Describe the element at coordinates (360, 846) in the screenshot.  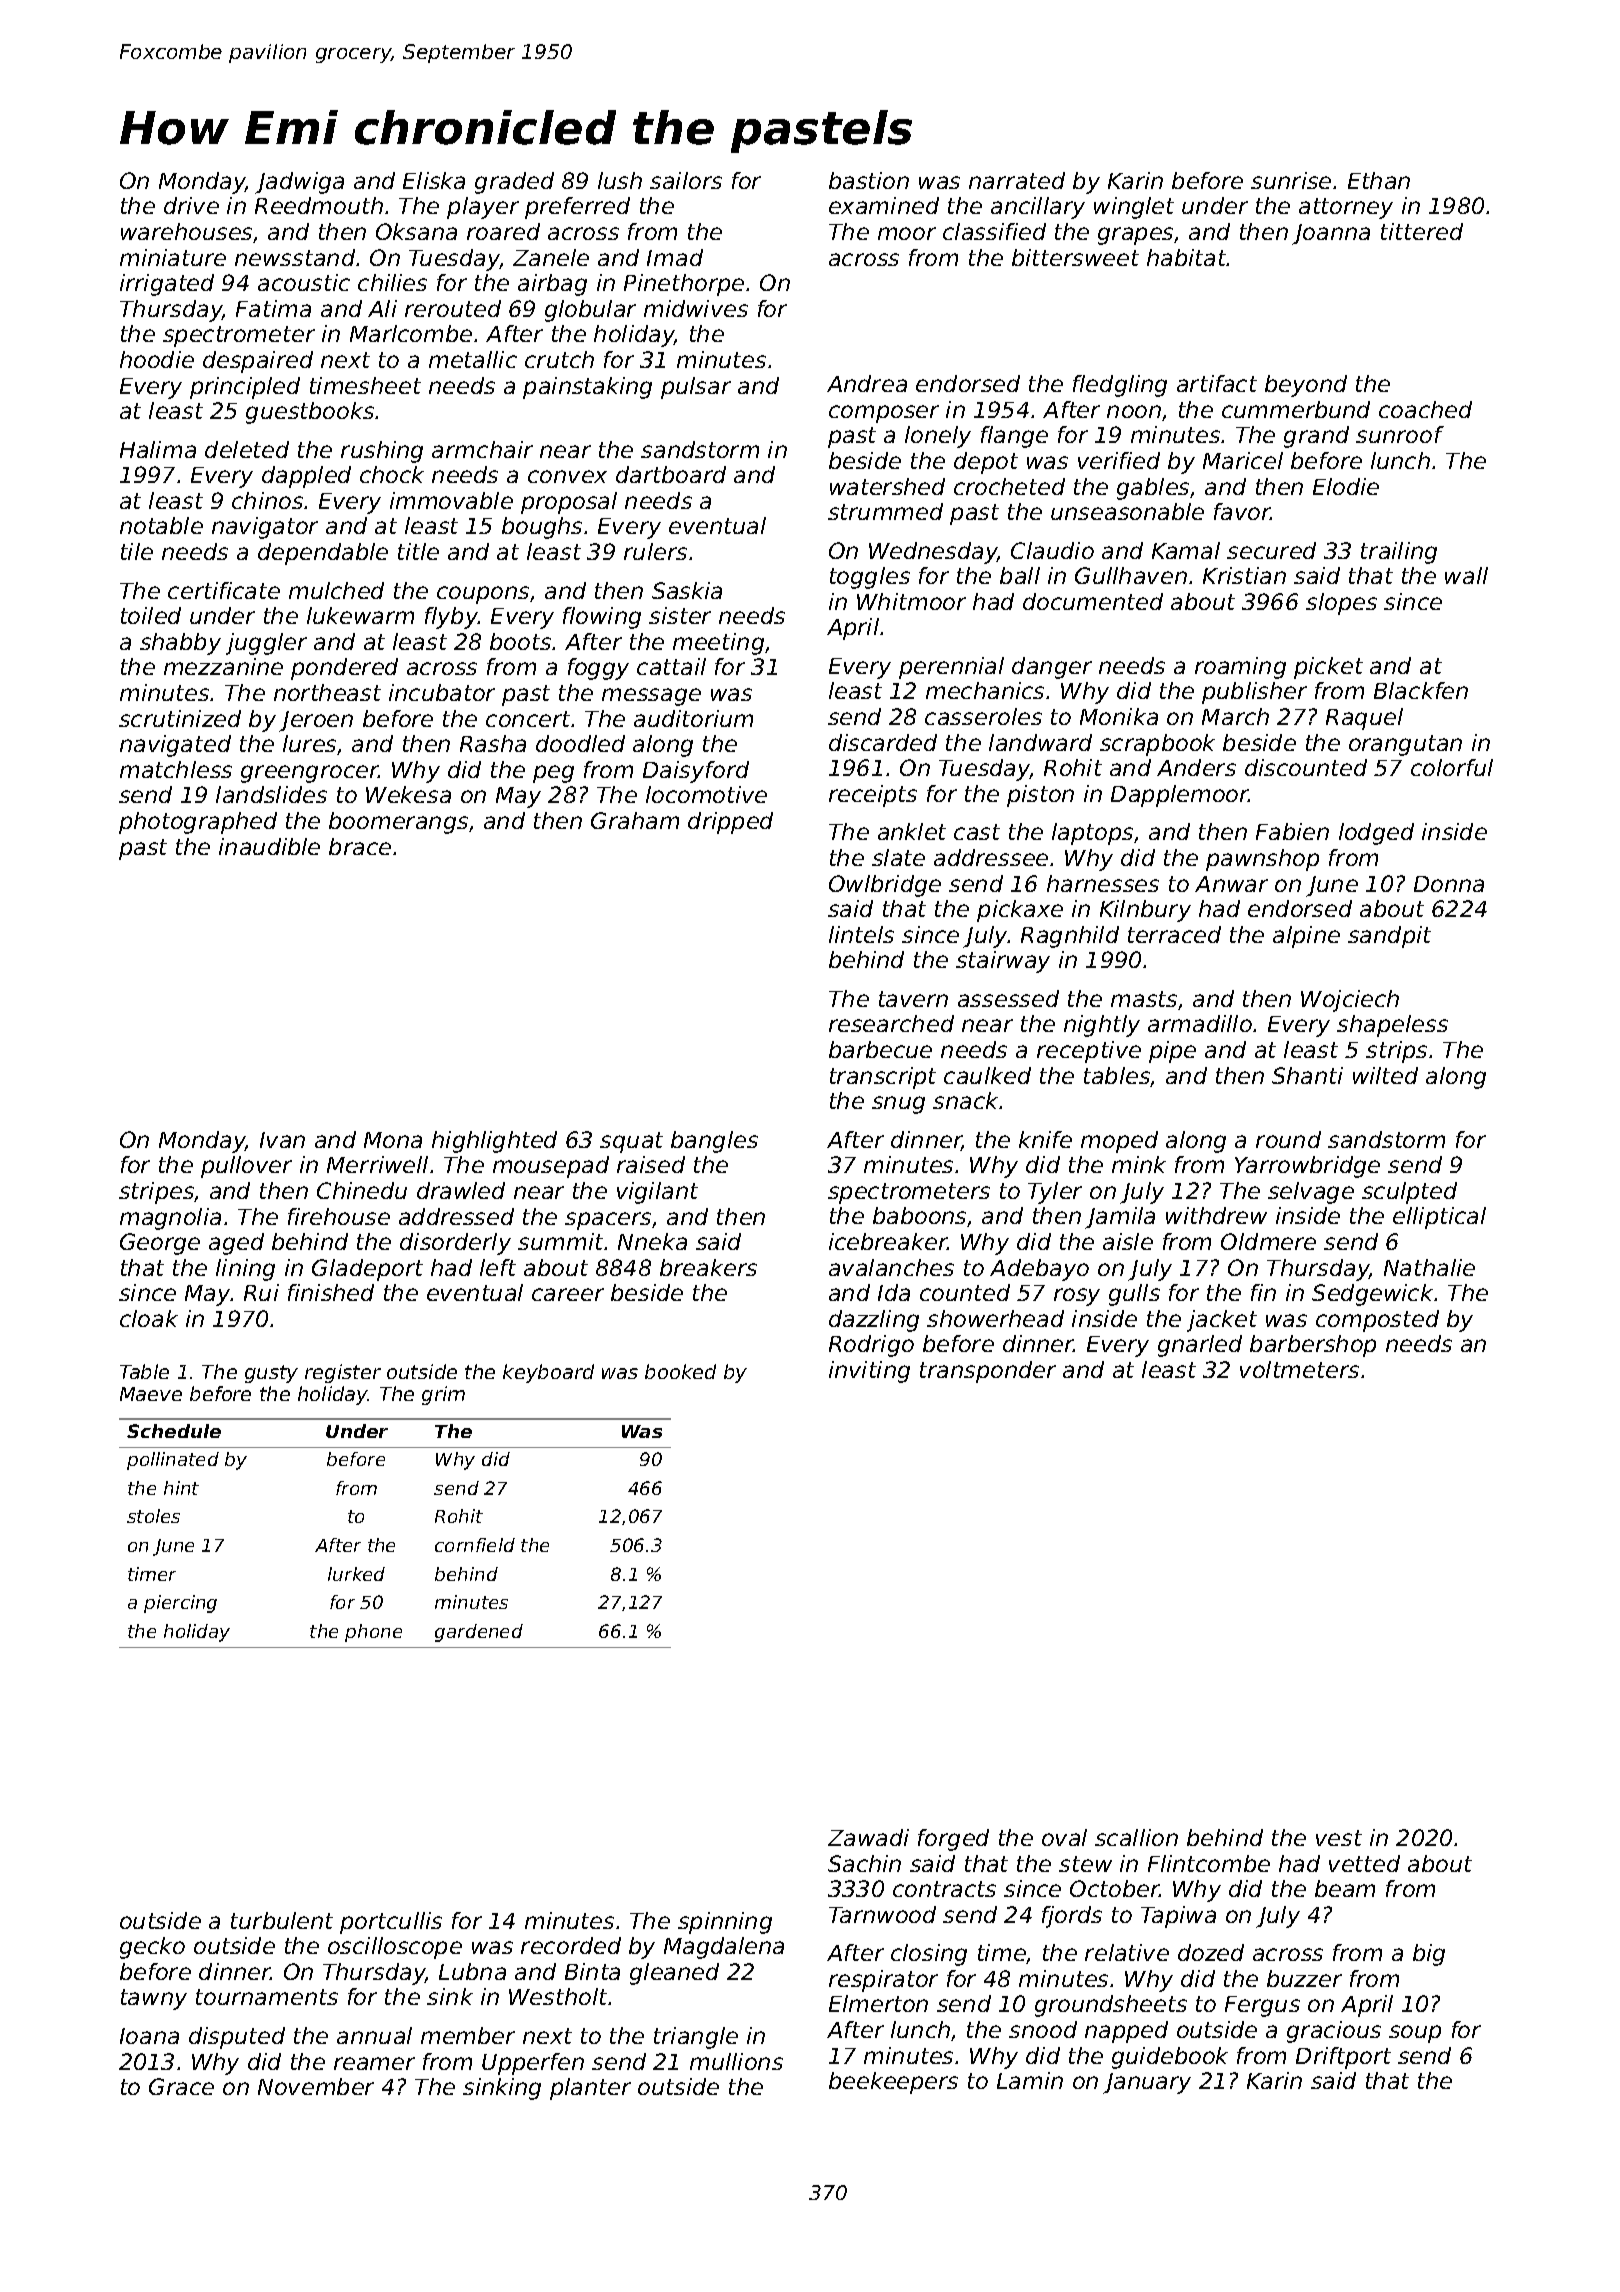
I see `brace` at that location.
